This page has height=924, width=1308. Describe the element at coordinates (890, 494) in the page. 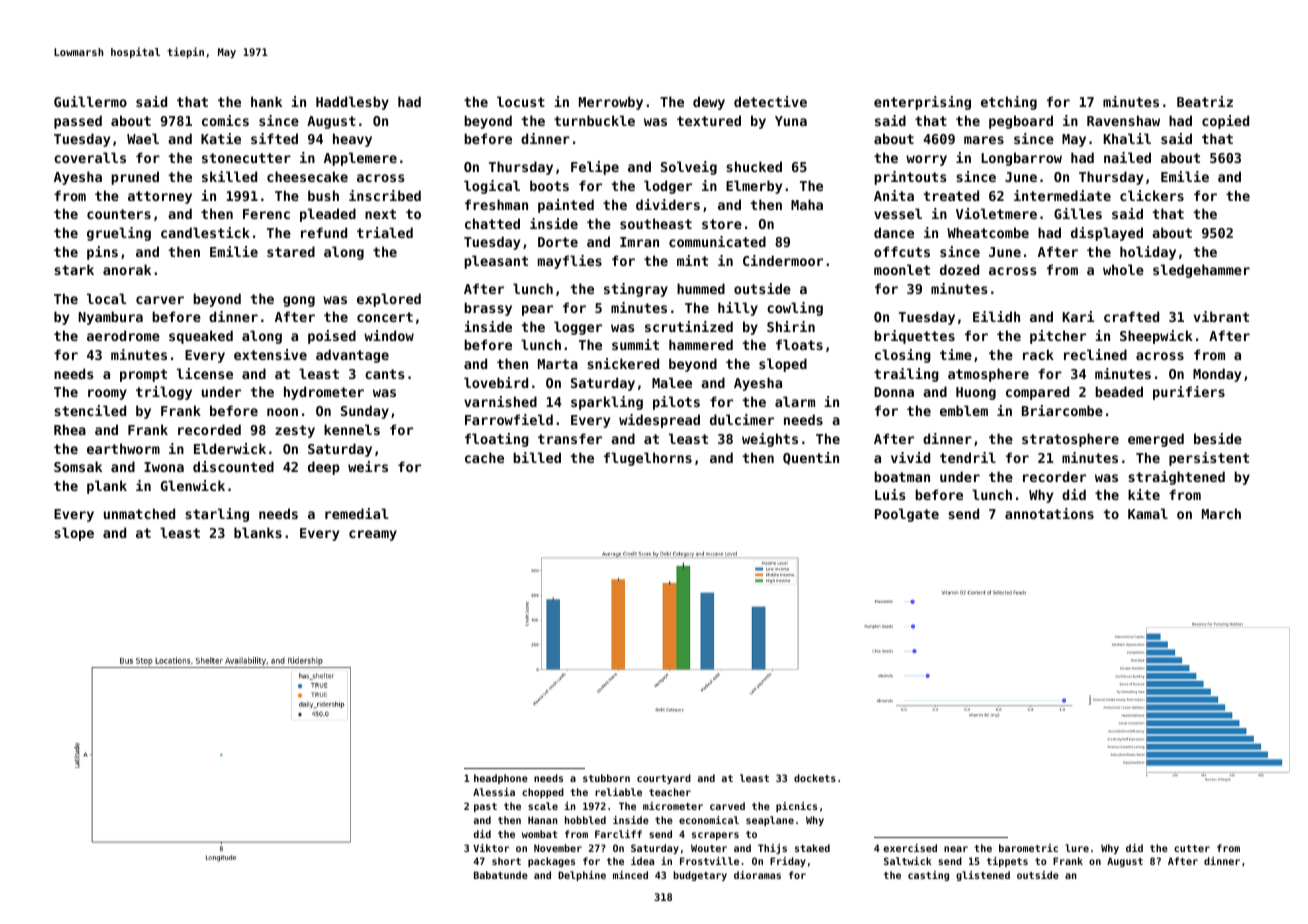

I see `Luis` at that location.
